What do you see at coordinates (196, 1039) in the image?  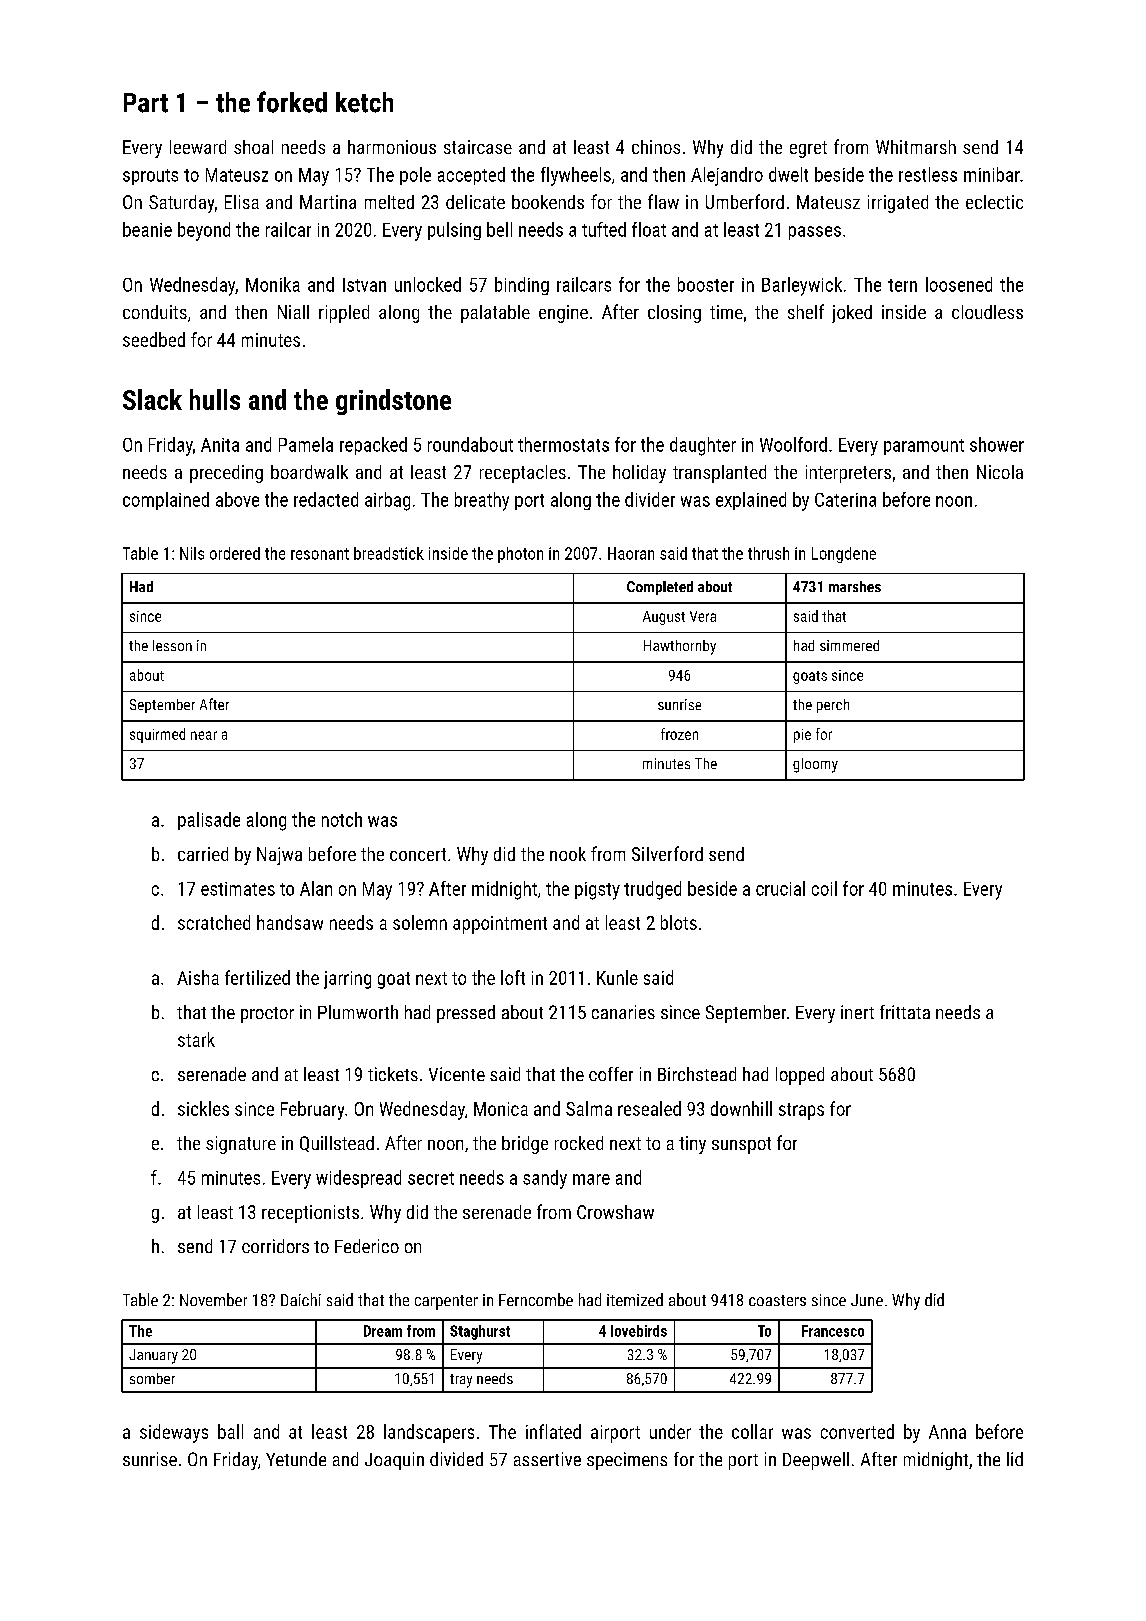 I see `stark` at bounding box center [196, 1039].
